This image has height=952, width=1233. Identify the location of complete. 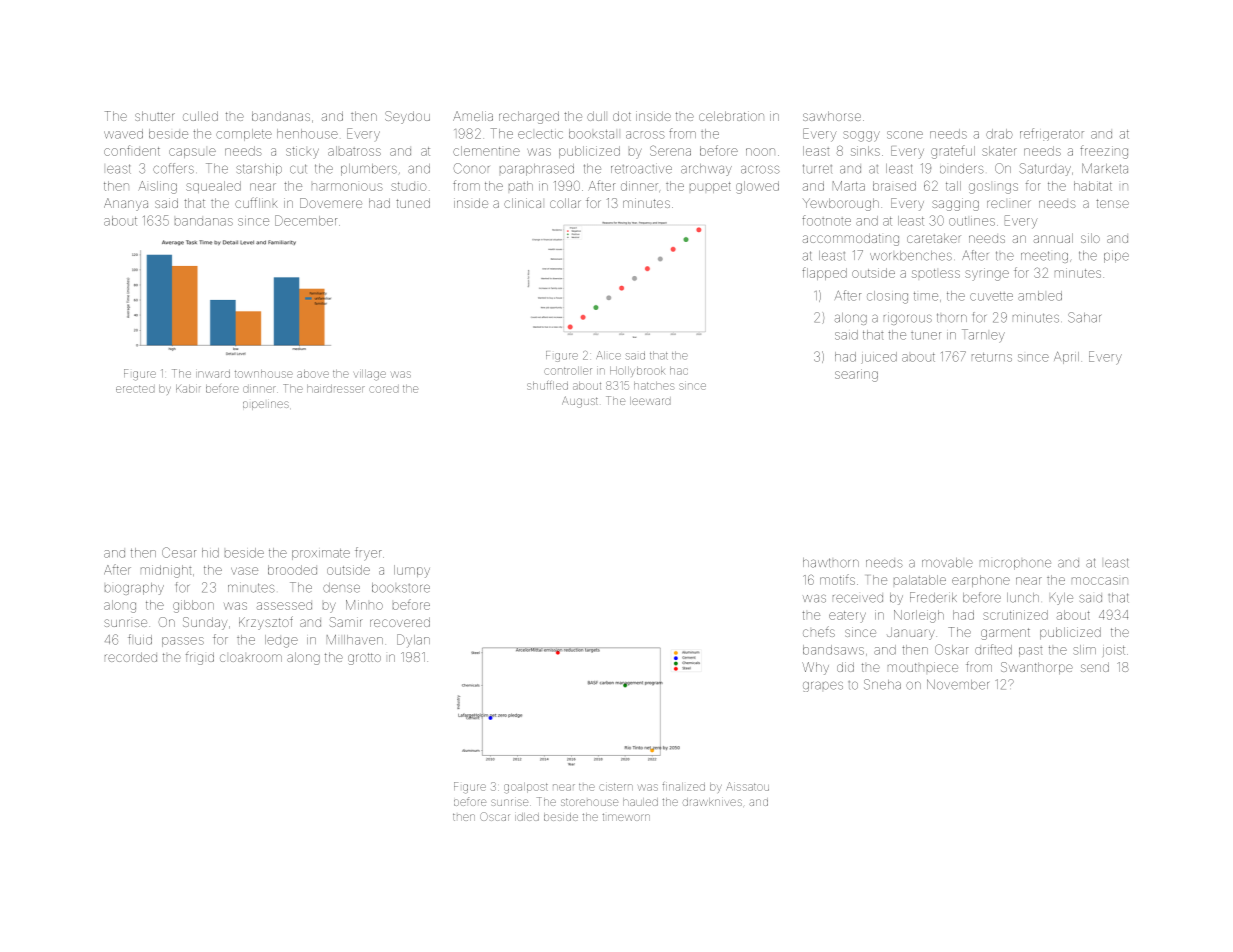
(244, 135).
